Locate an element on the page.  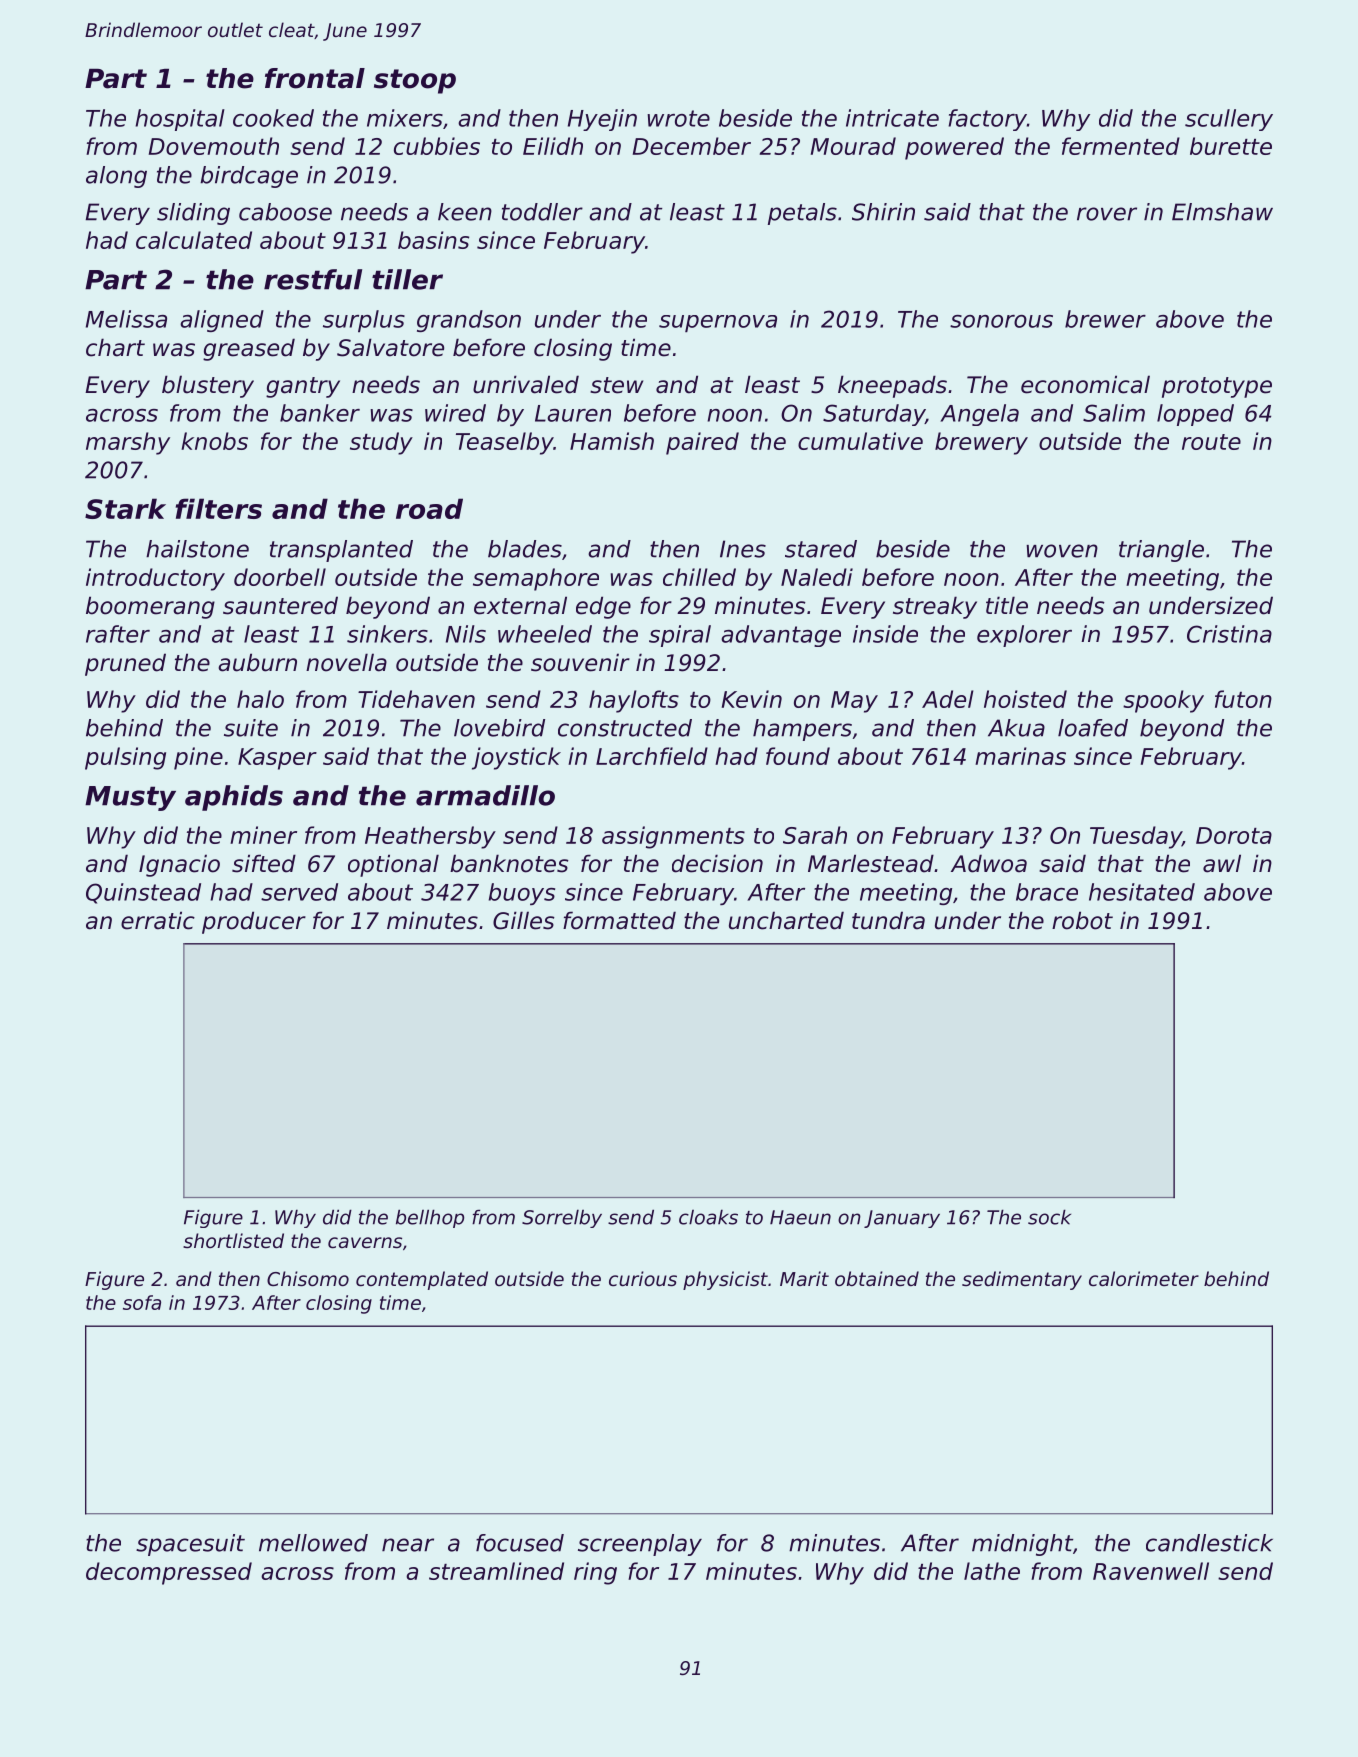
ring is located at coordinates (595, 1573).
